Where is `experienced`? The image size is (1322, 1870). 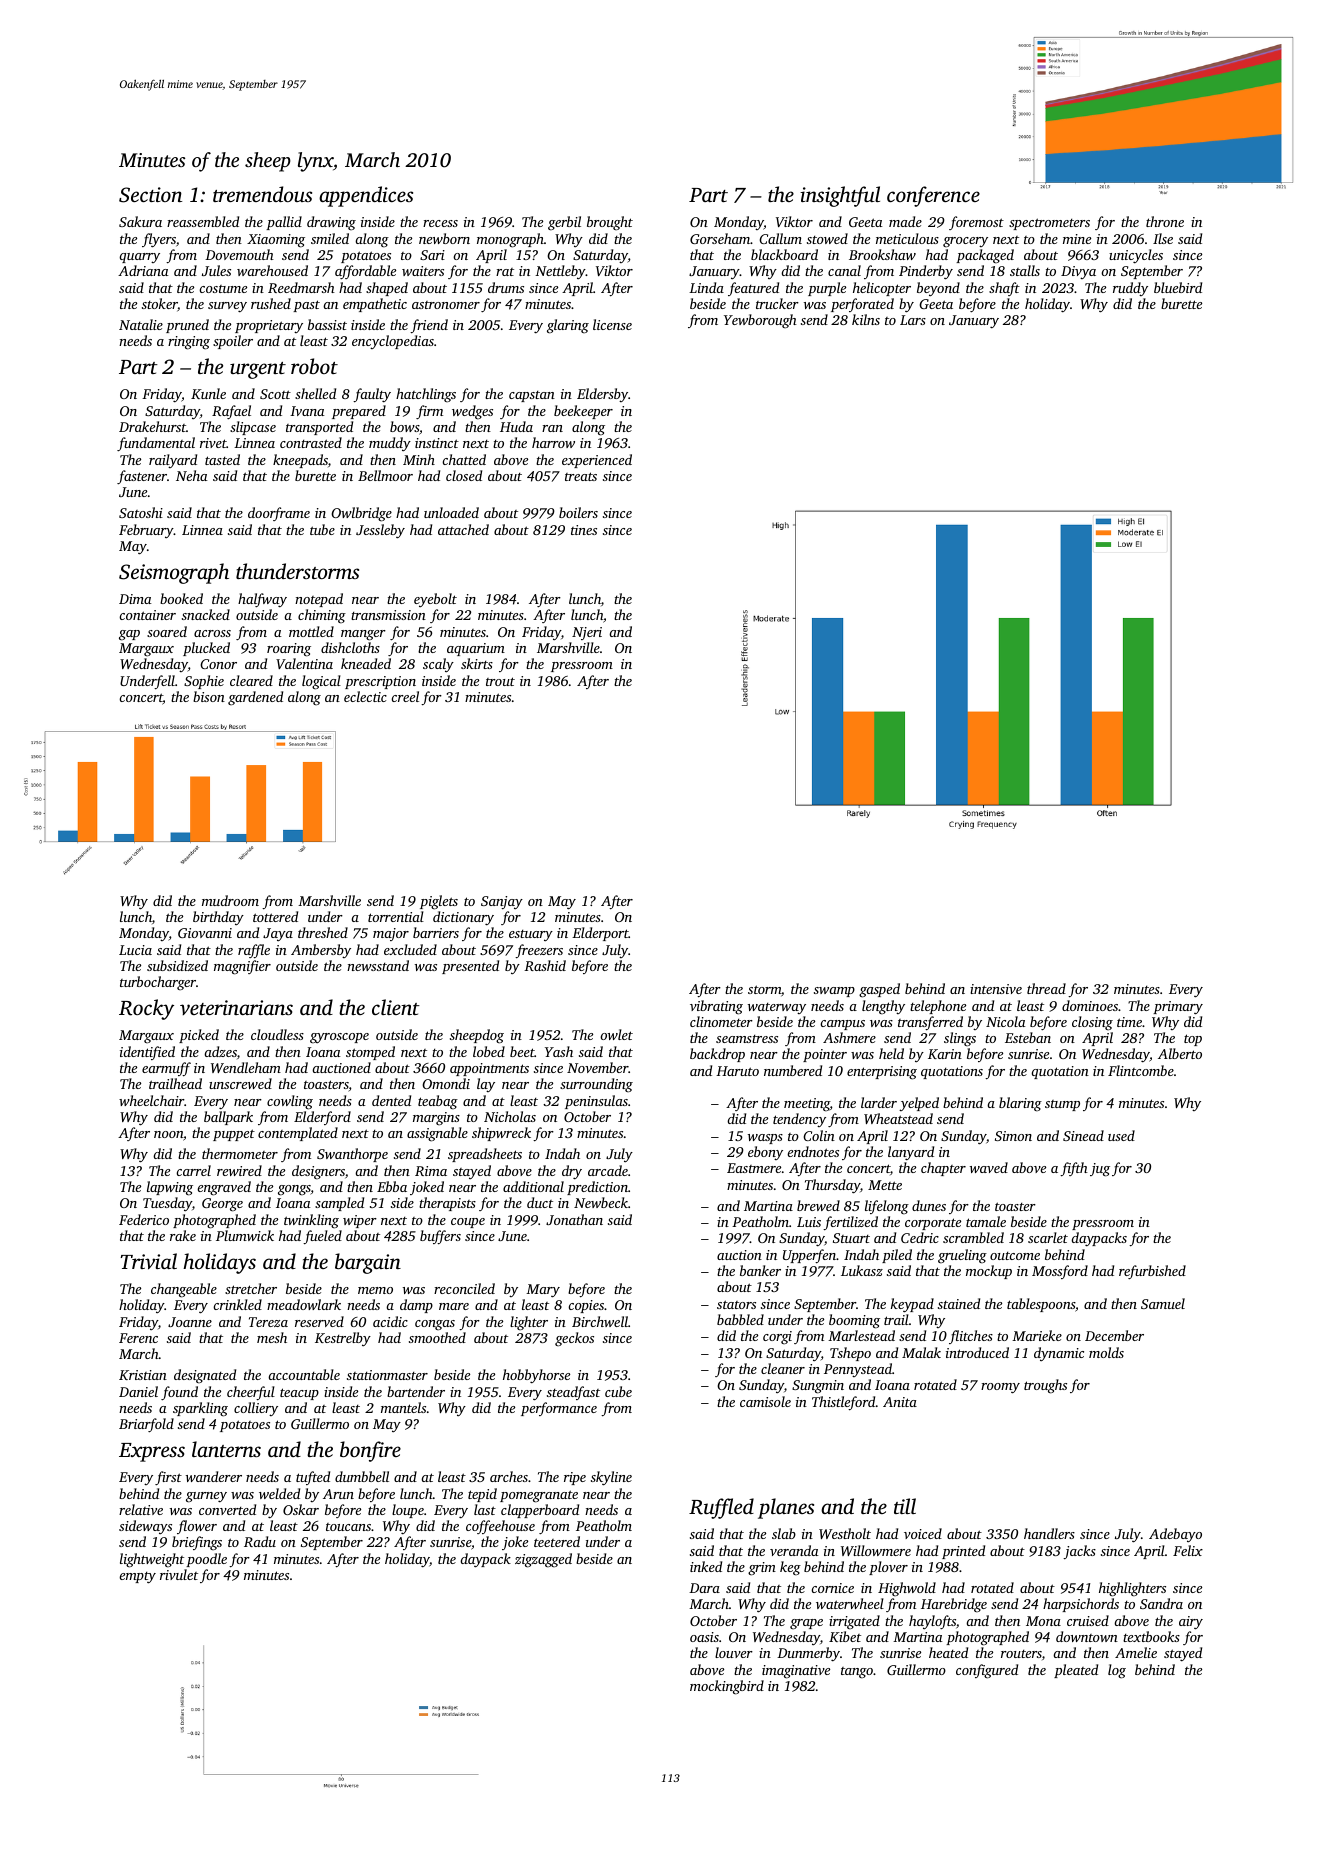
experienced is located at coordinates (597, 461).
